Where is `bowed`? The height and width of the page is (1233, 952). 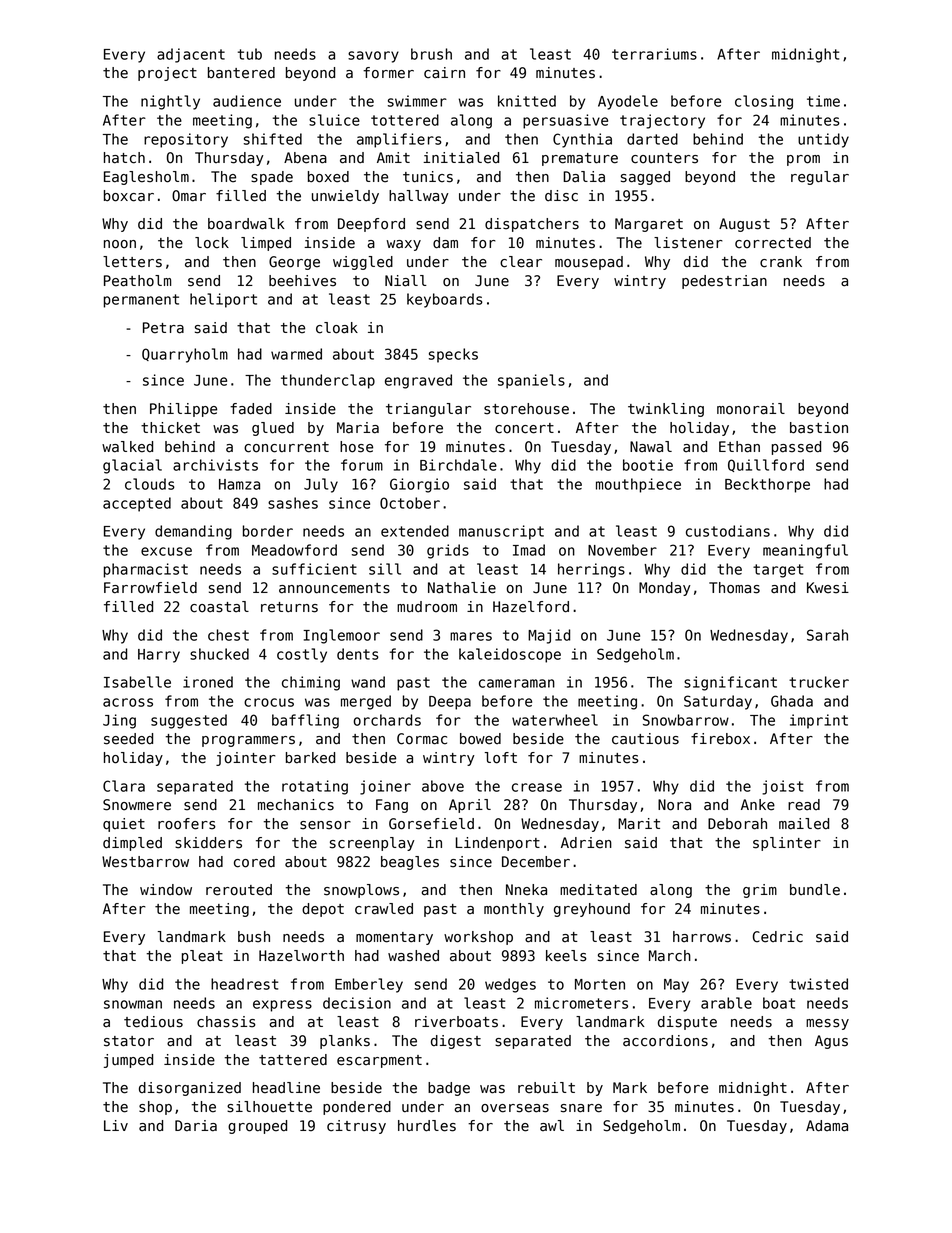
bowed is located at coordinates (480, 739).
